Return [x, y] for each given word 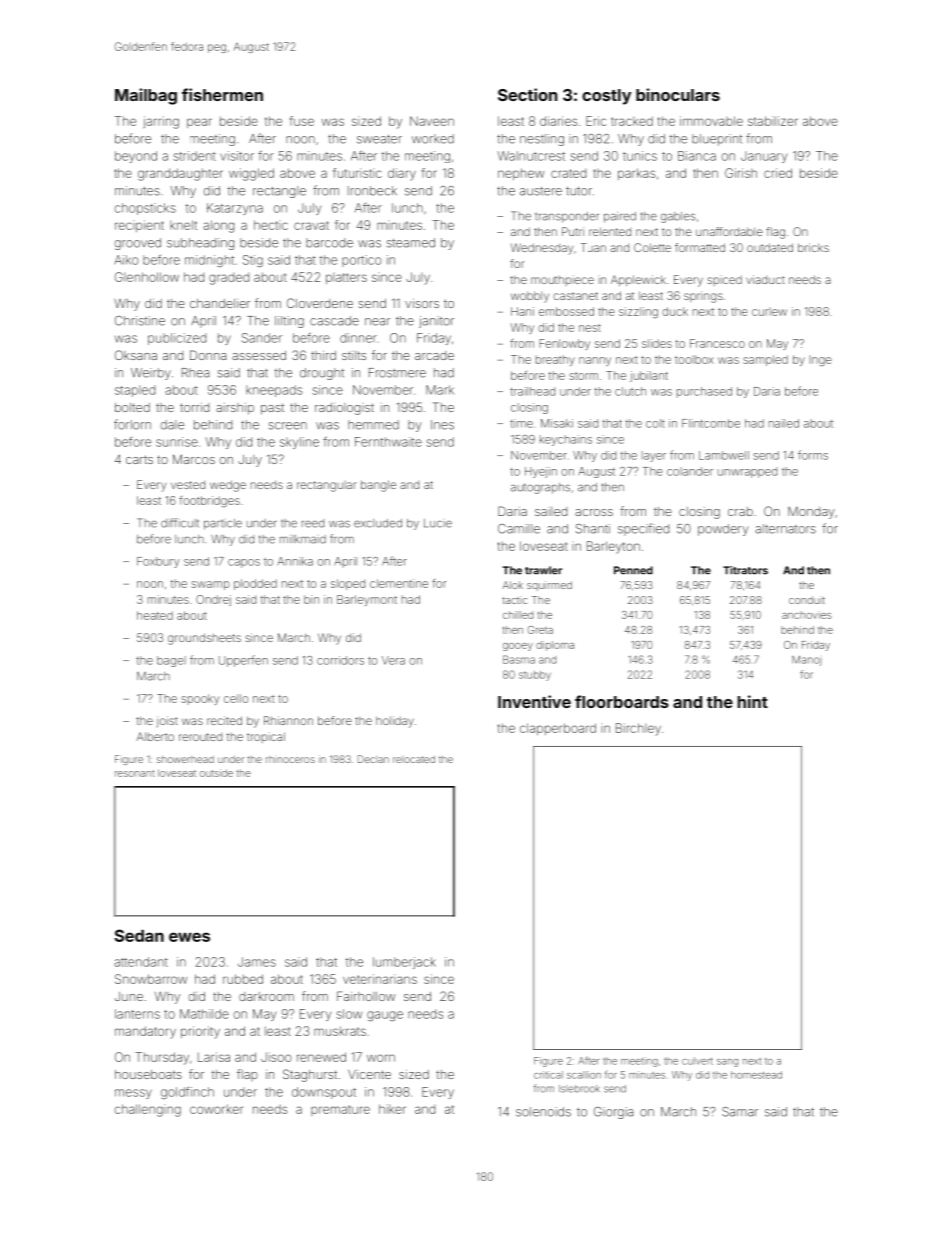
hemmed [373, 425]
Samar [740, 1112]
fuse [302, 121]
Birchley [638, 729]
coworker [216, 1109]
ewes [189, 937]
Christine [140, 321]
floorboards [622, 701]
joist [167, 721]
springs [703, 297]
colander [690, 471]
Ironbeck [372, 191]
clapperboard [558, 729]
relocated [414, 759]
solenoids [543, 1112]
